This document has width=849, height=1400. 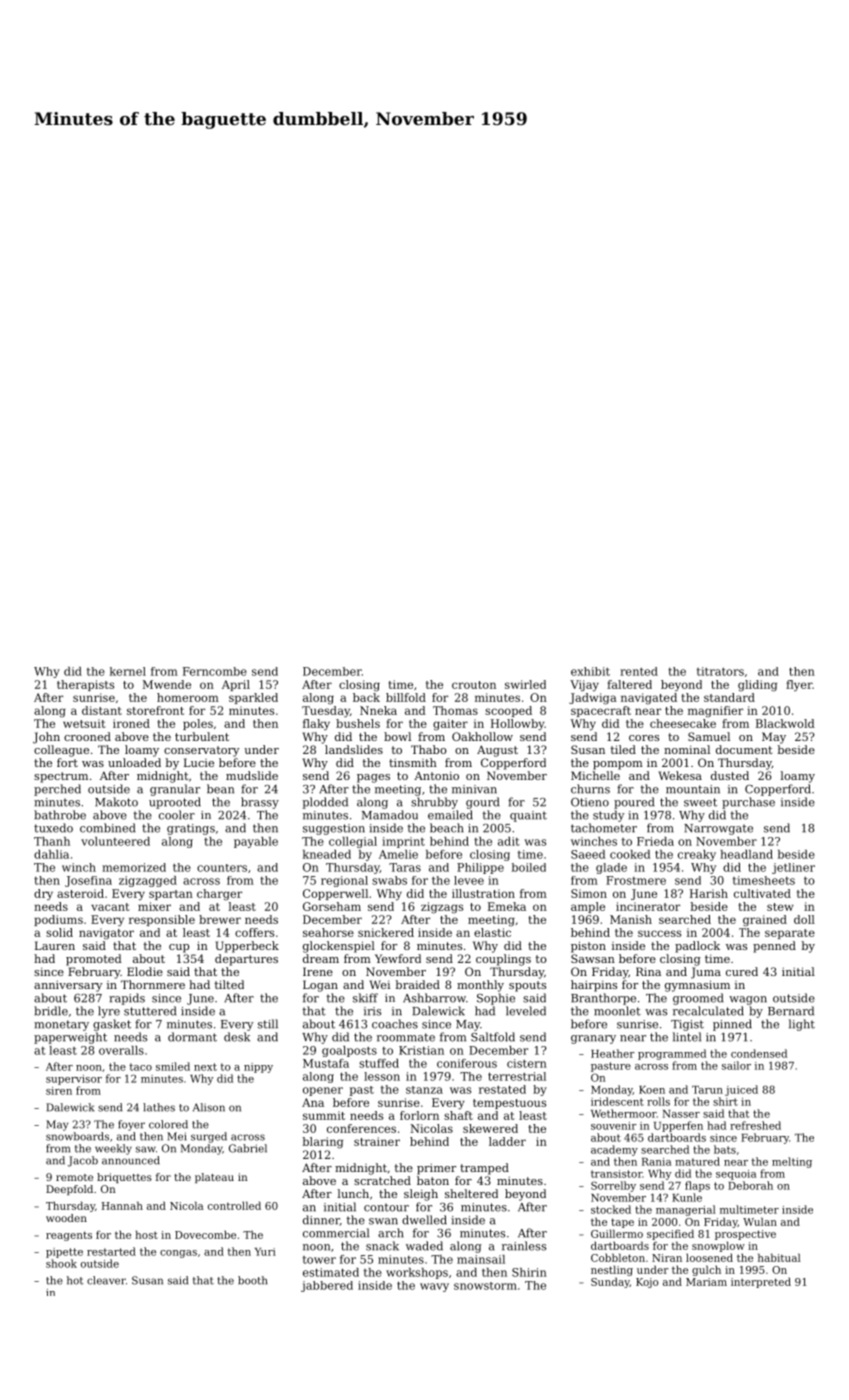 What do you see at coordinates (474, 685) in the document?
I see `crouton` at bounding box center [474, 685].
